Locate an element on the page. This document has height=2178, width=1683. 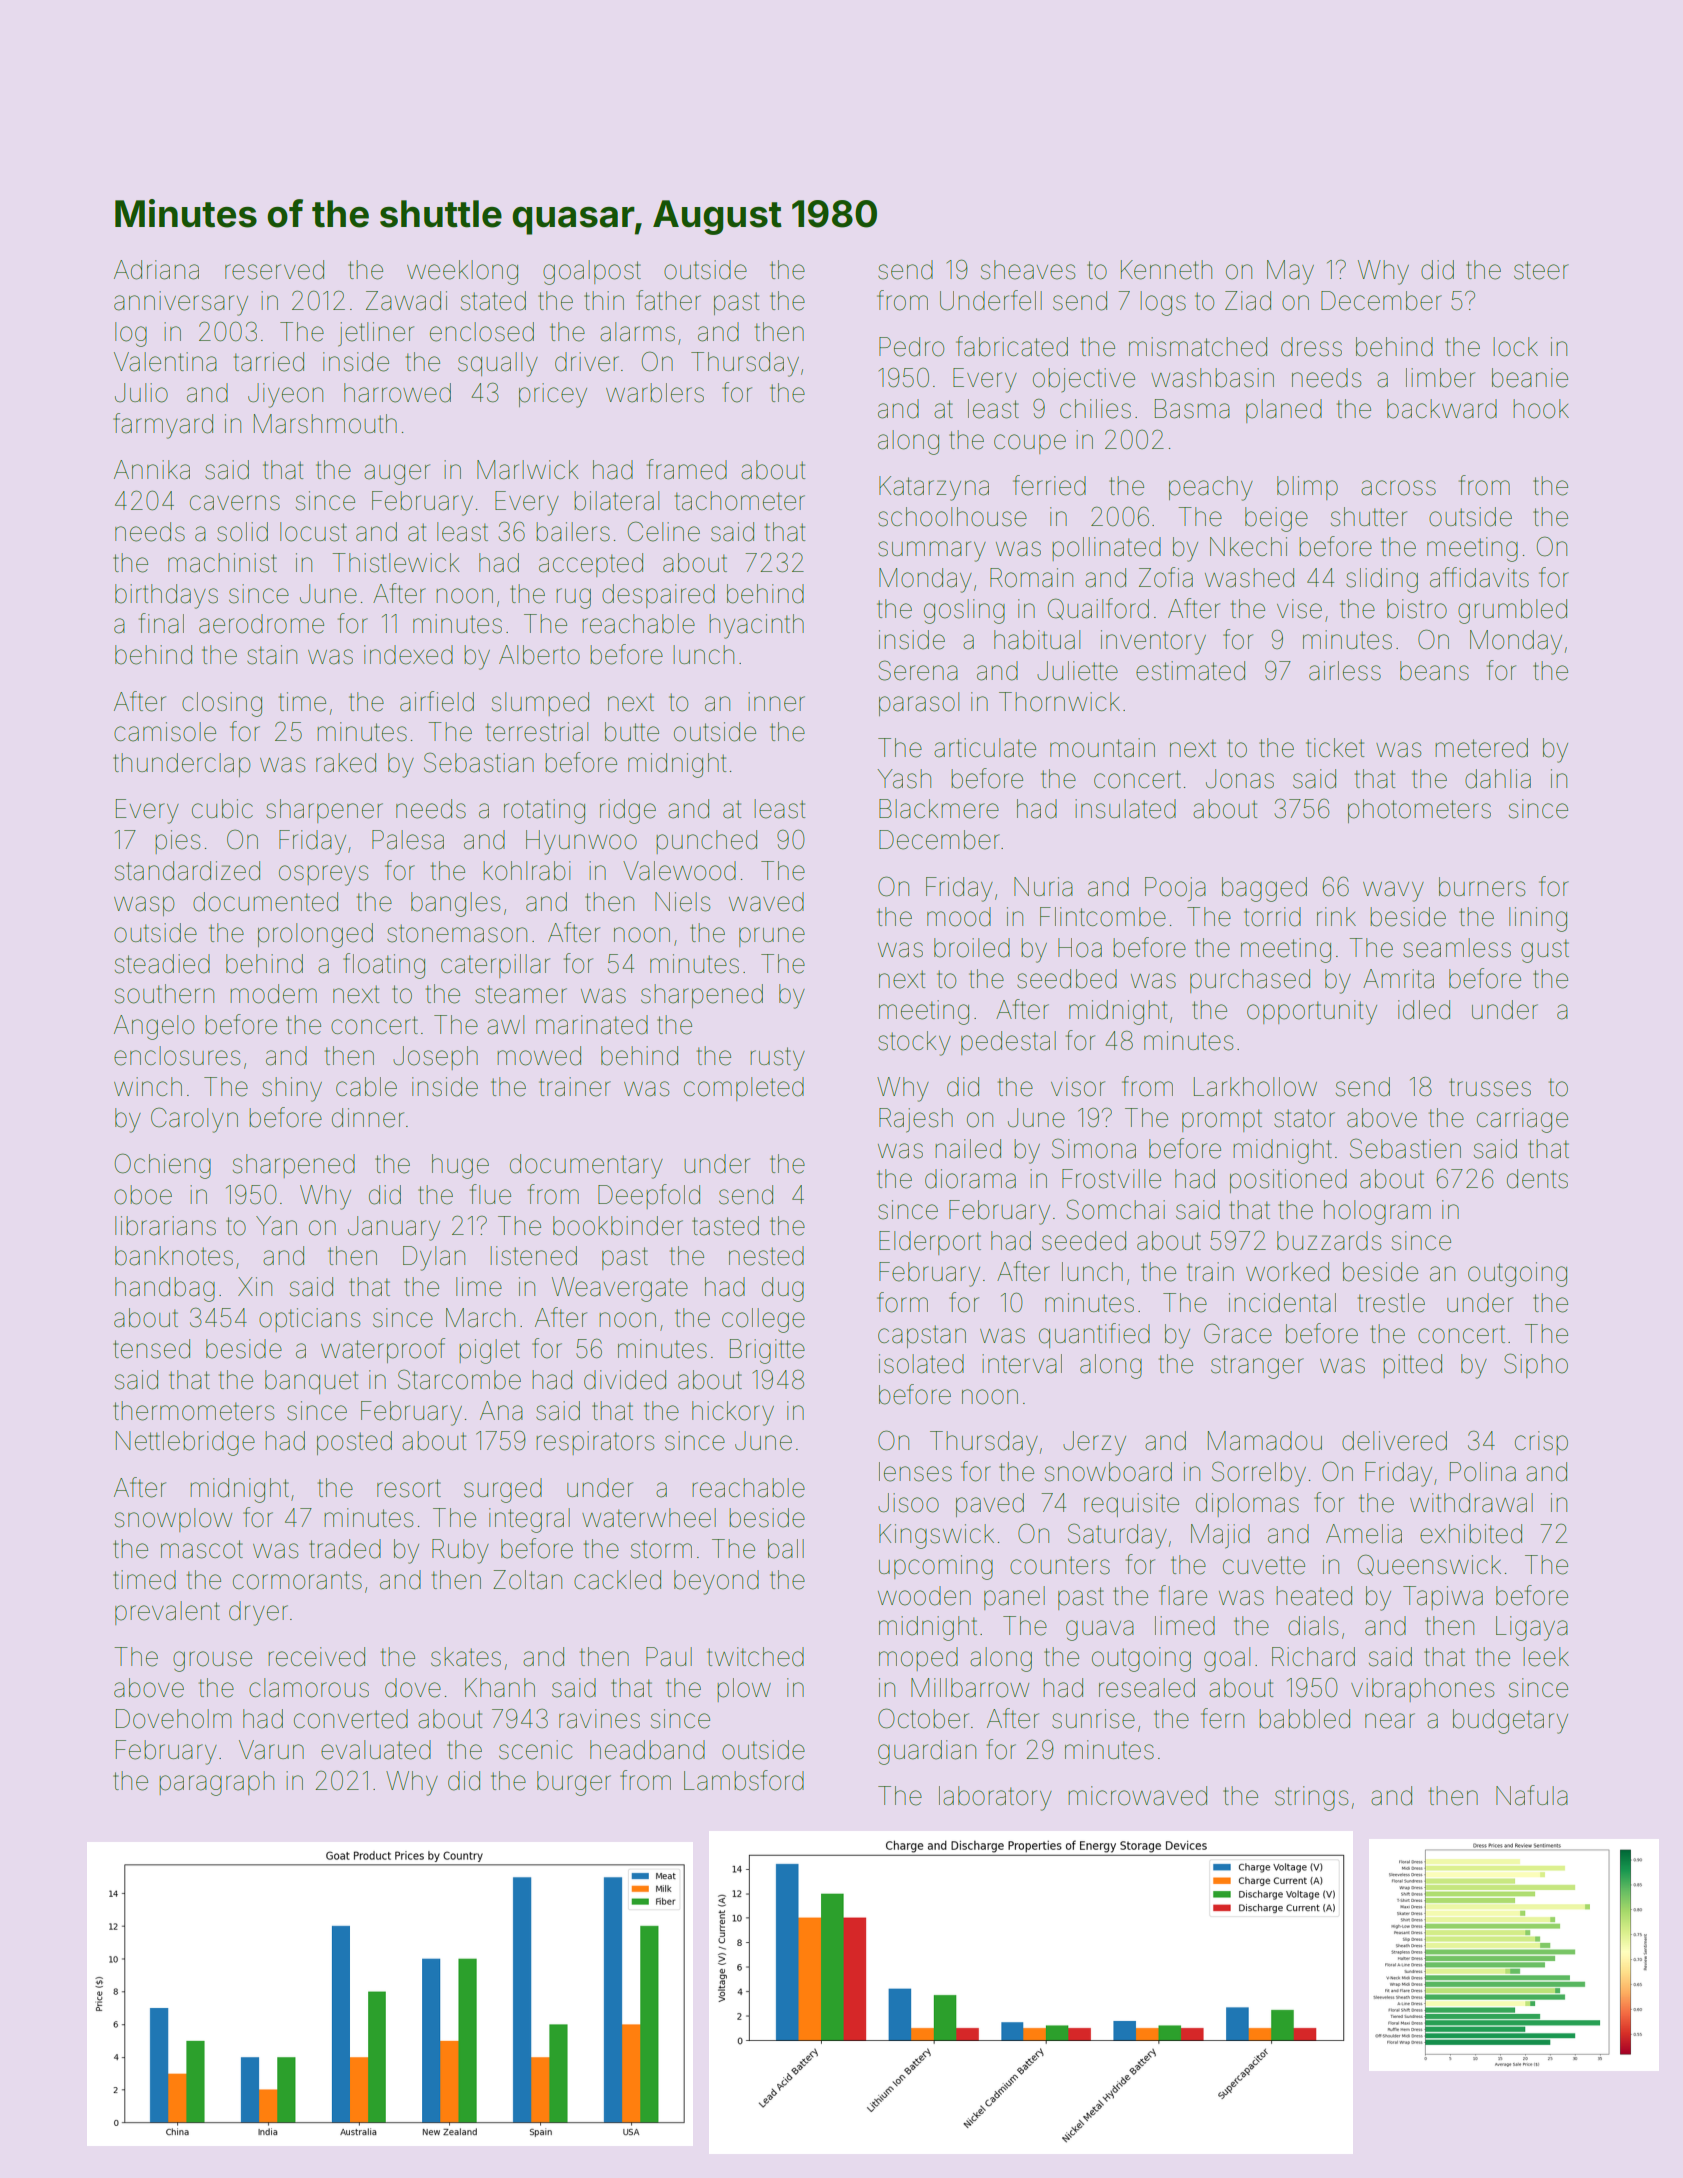
weeklong is located at coordinates (462, 272).
